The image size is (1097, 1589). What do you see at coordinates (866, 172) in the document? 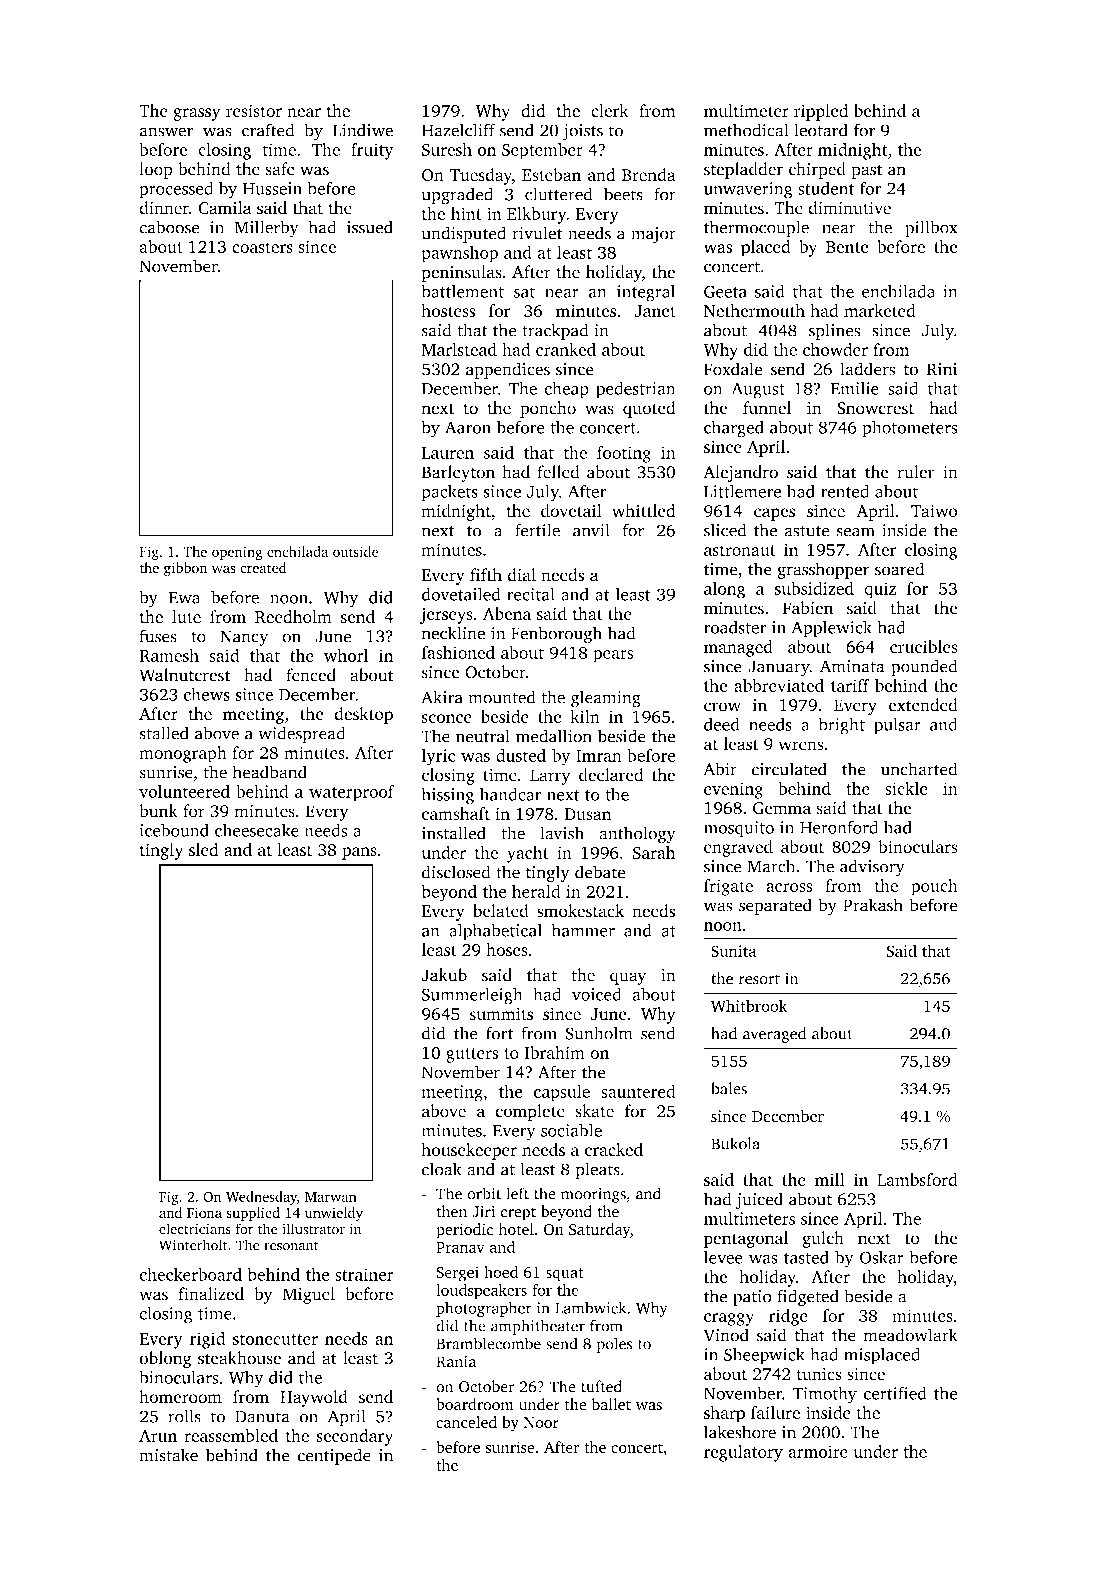
I see `past` at bounding box center [866, 172].
